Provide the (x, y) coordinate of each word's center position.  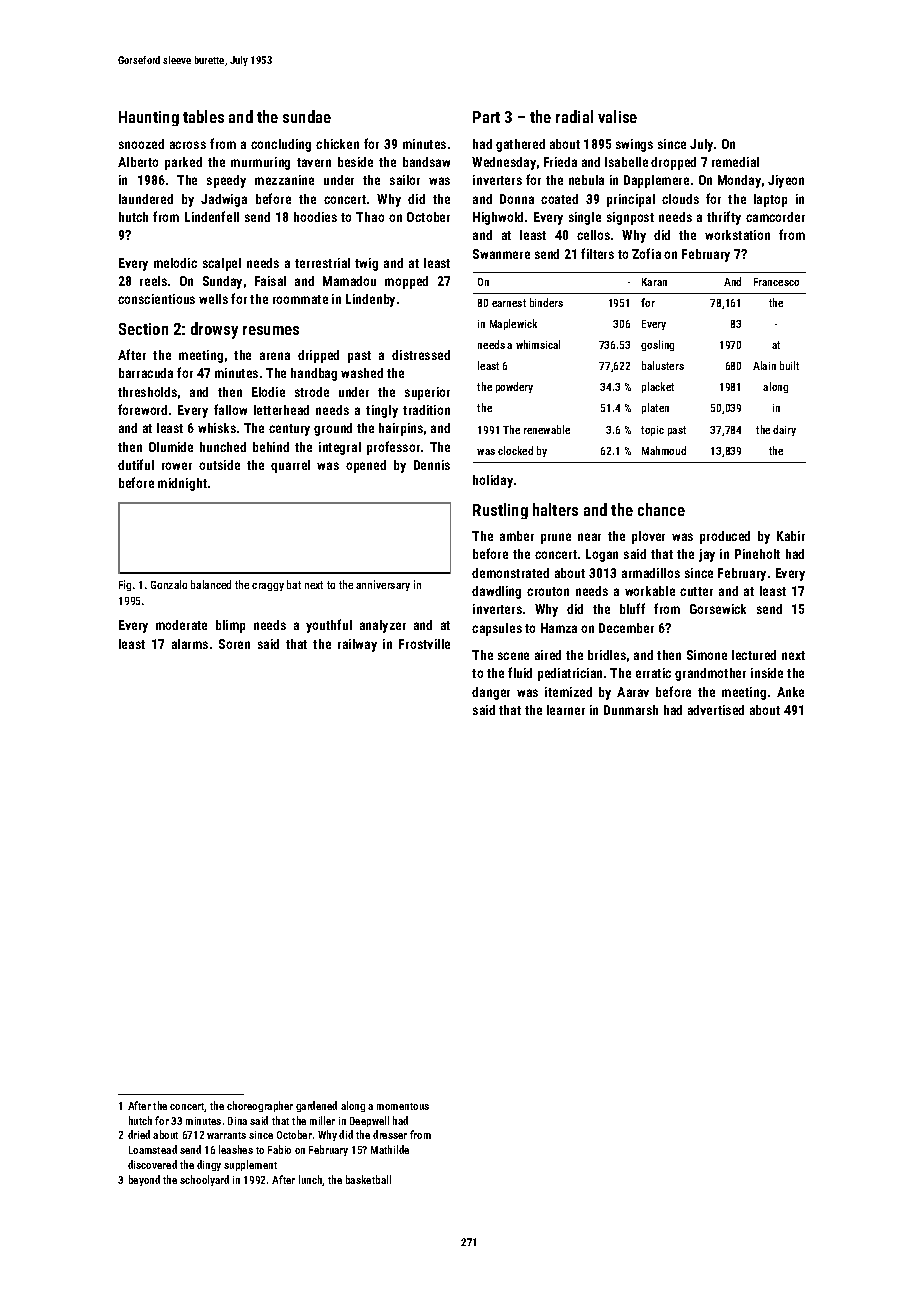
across (188, 145)
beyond (144, 1180)
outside (219, 465)
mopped (406, 282)
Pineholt (757, 554)
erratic (653, 673)
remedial (735, 162)
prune (556, 538)
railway (357, 645)
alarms (190, 644)
